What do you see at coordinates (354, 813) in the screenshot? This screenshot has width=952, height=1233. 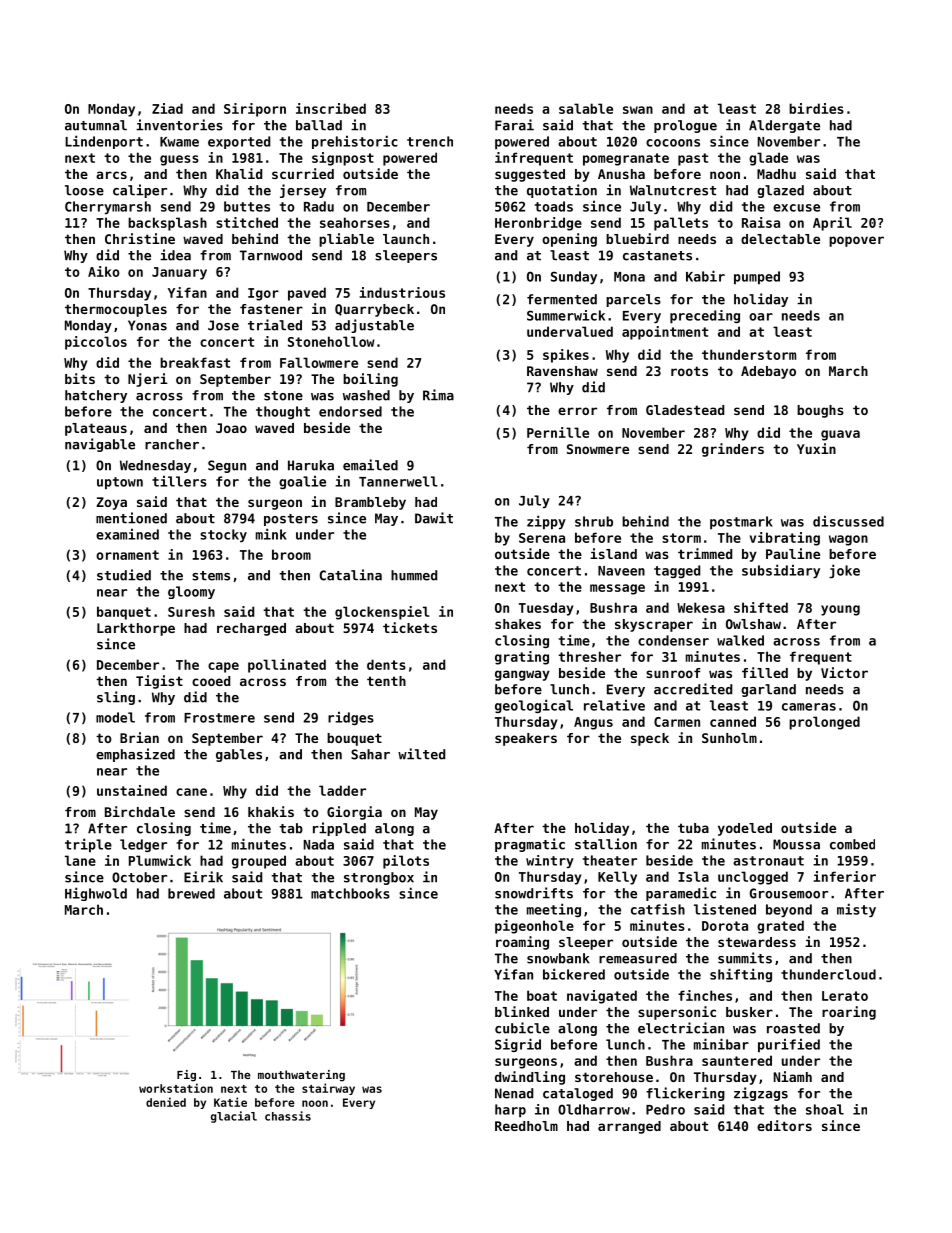 I see `Giorgia` at bounding box center [354, 813].
